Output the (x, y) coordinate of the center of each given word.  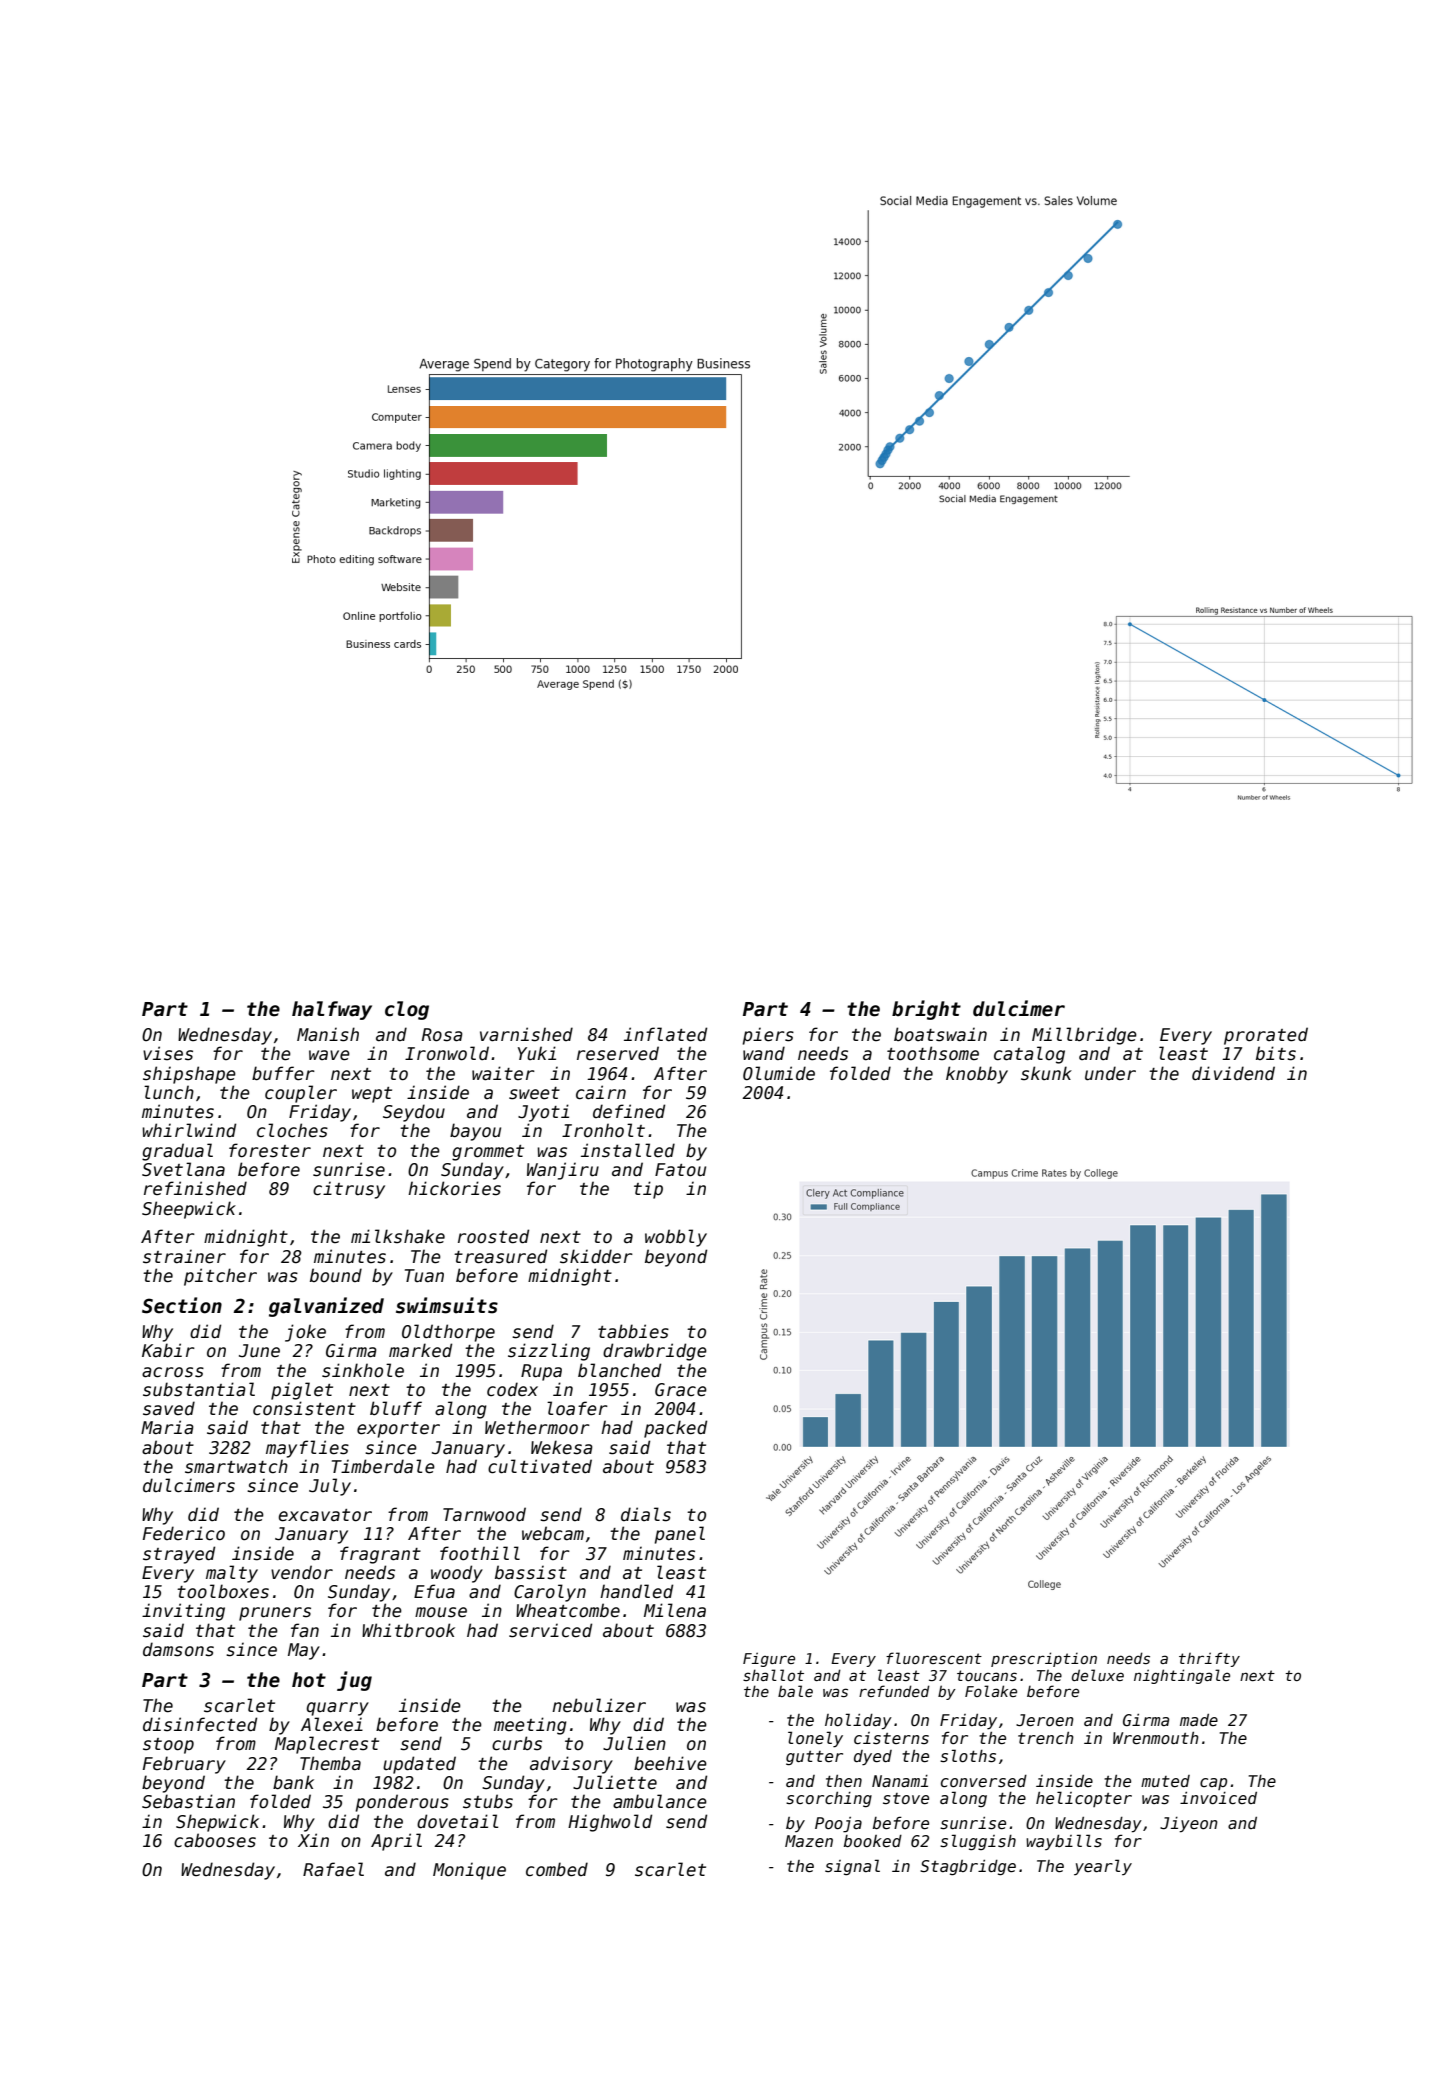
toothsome (933, 1053)
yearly (1103, 1867)
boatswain (940, 1034)
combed (557, 1869)
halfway (332, 1010)
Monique (469, 1871)
